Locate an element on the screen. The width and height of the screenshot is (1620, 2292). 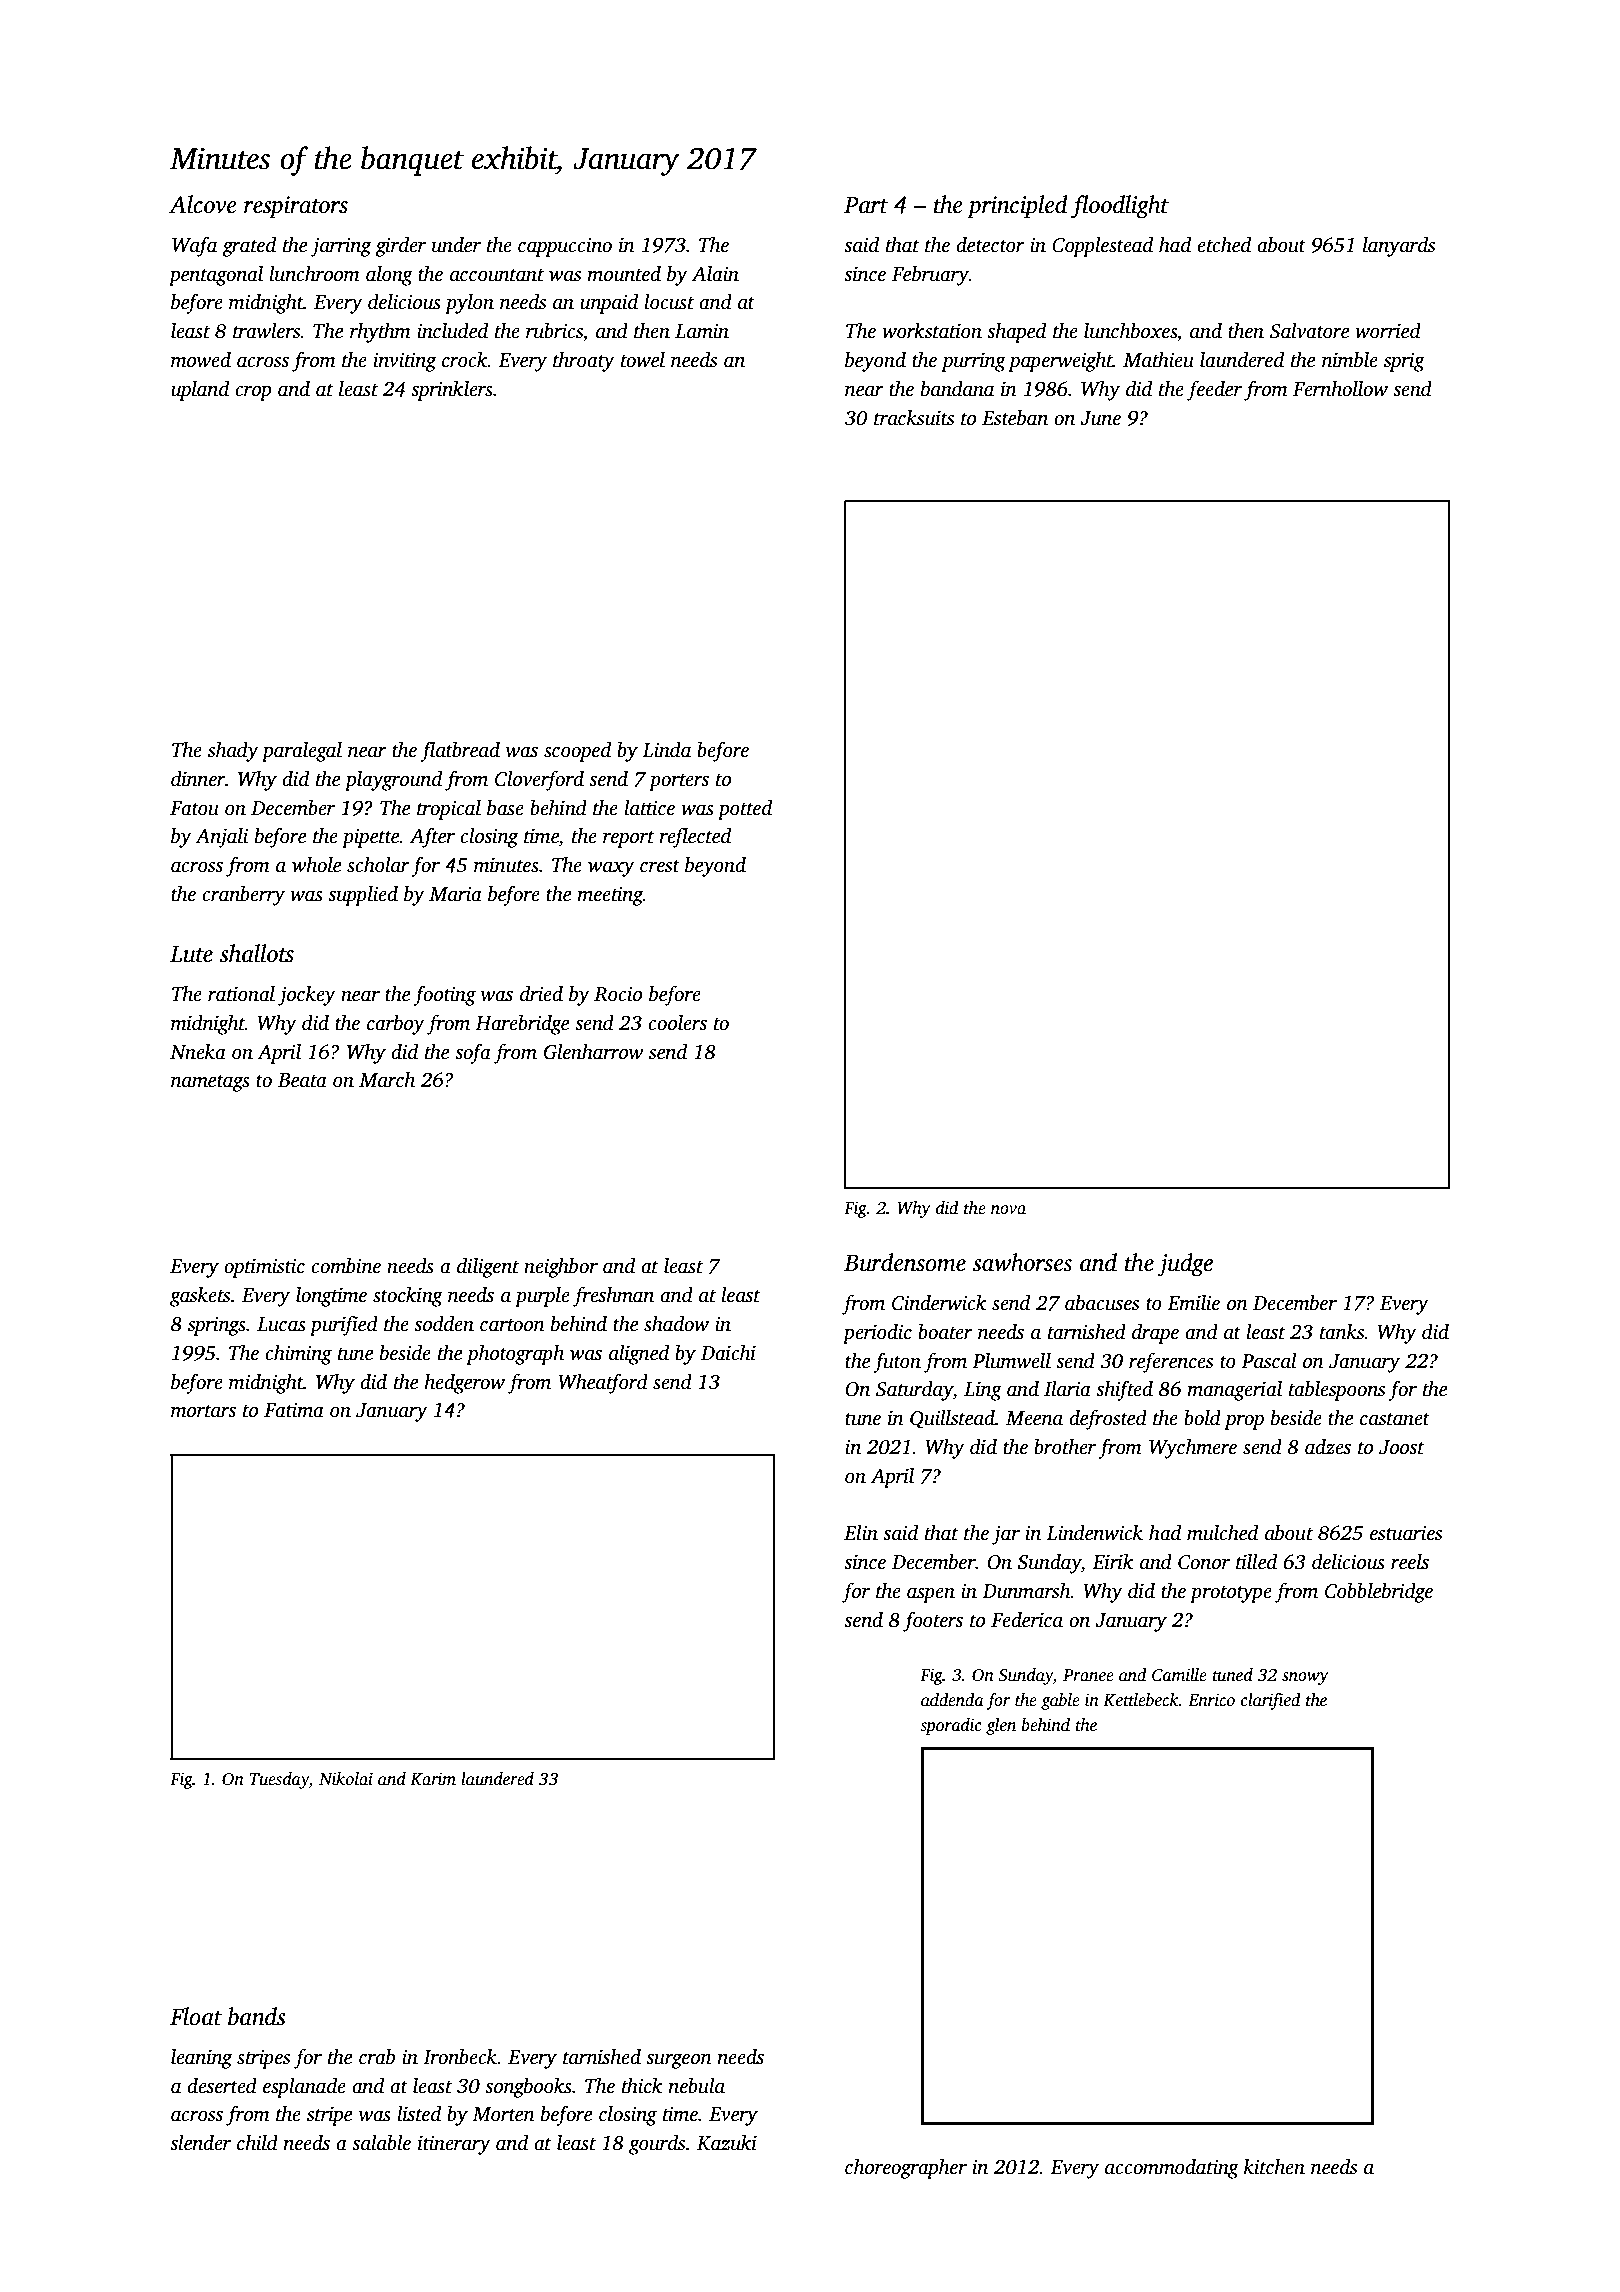
supplied is located at coordinates (363, 896).
